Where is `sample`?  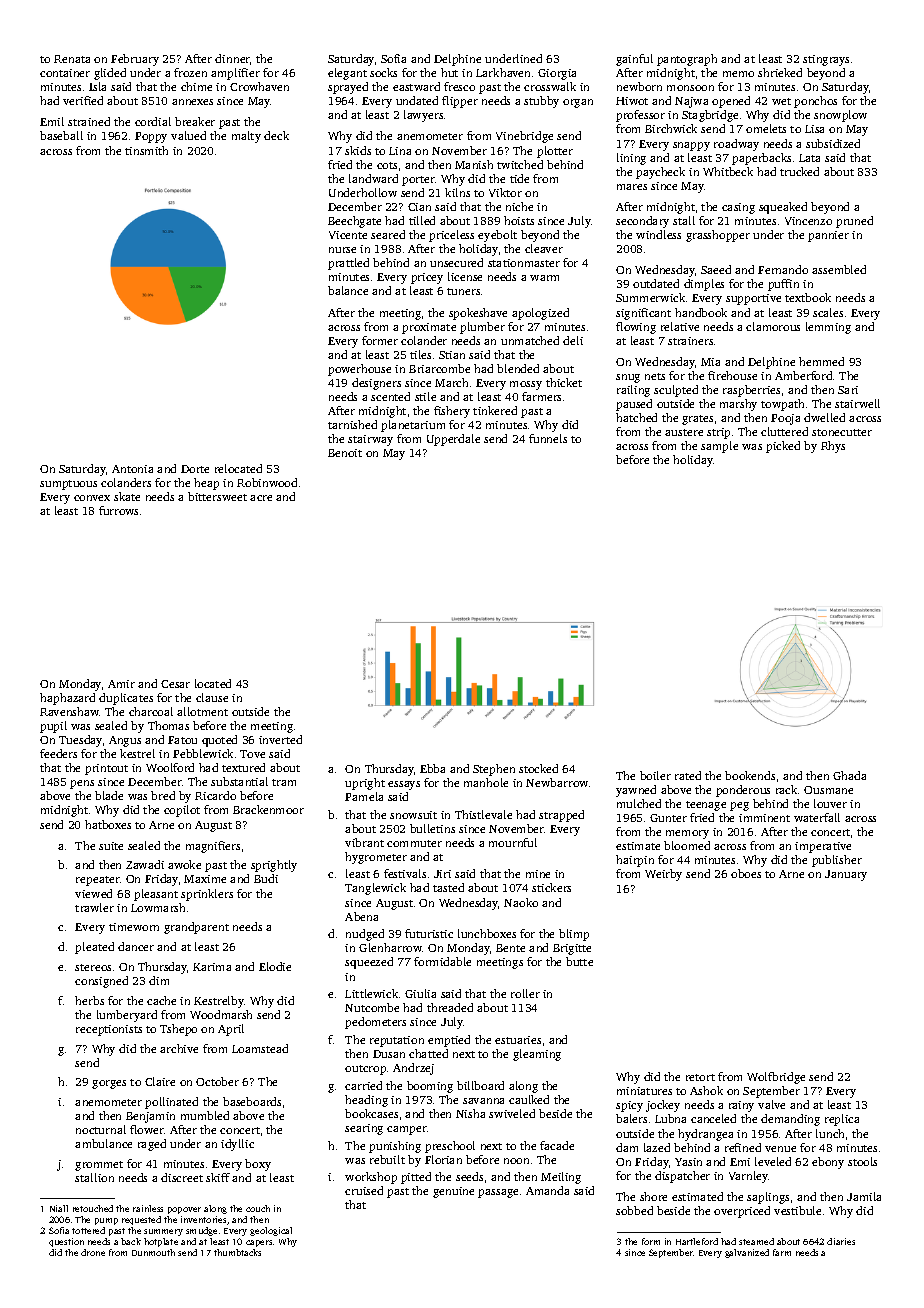
sample is located at coordinates (719, 447).
